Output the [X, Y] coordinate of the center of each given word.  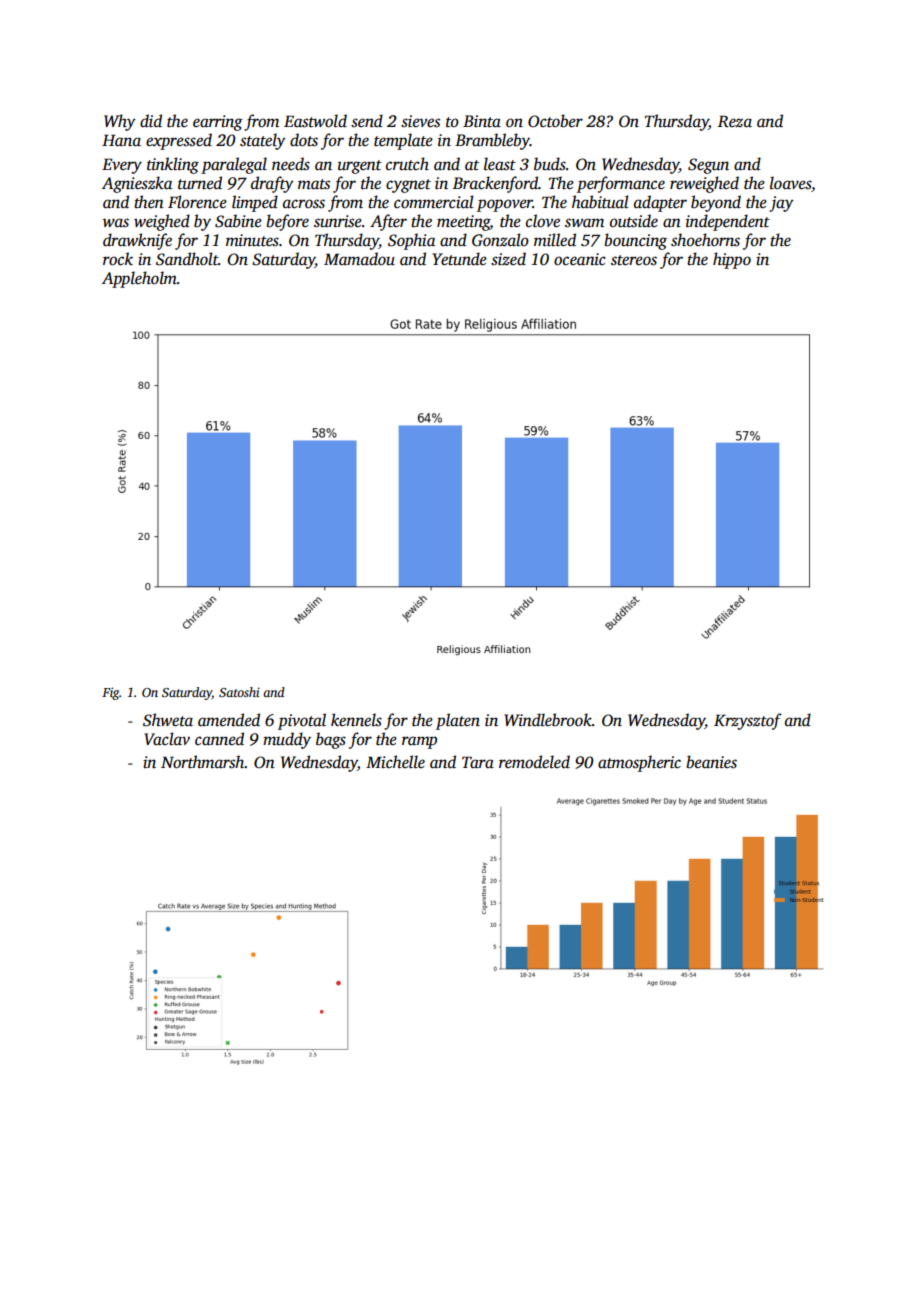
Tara [478, 762]
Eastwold [315, 121]
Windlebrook [548, 720]
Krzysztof [748, 721]
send [367, 121]
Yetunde [459, 259]
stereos [634, 260]
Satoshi [239, 692]
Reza [735, 121]
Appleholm [139, 279]
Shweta [168, 720]
